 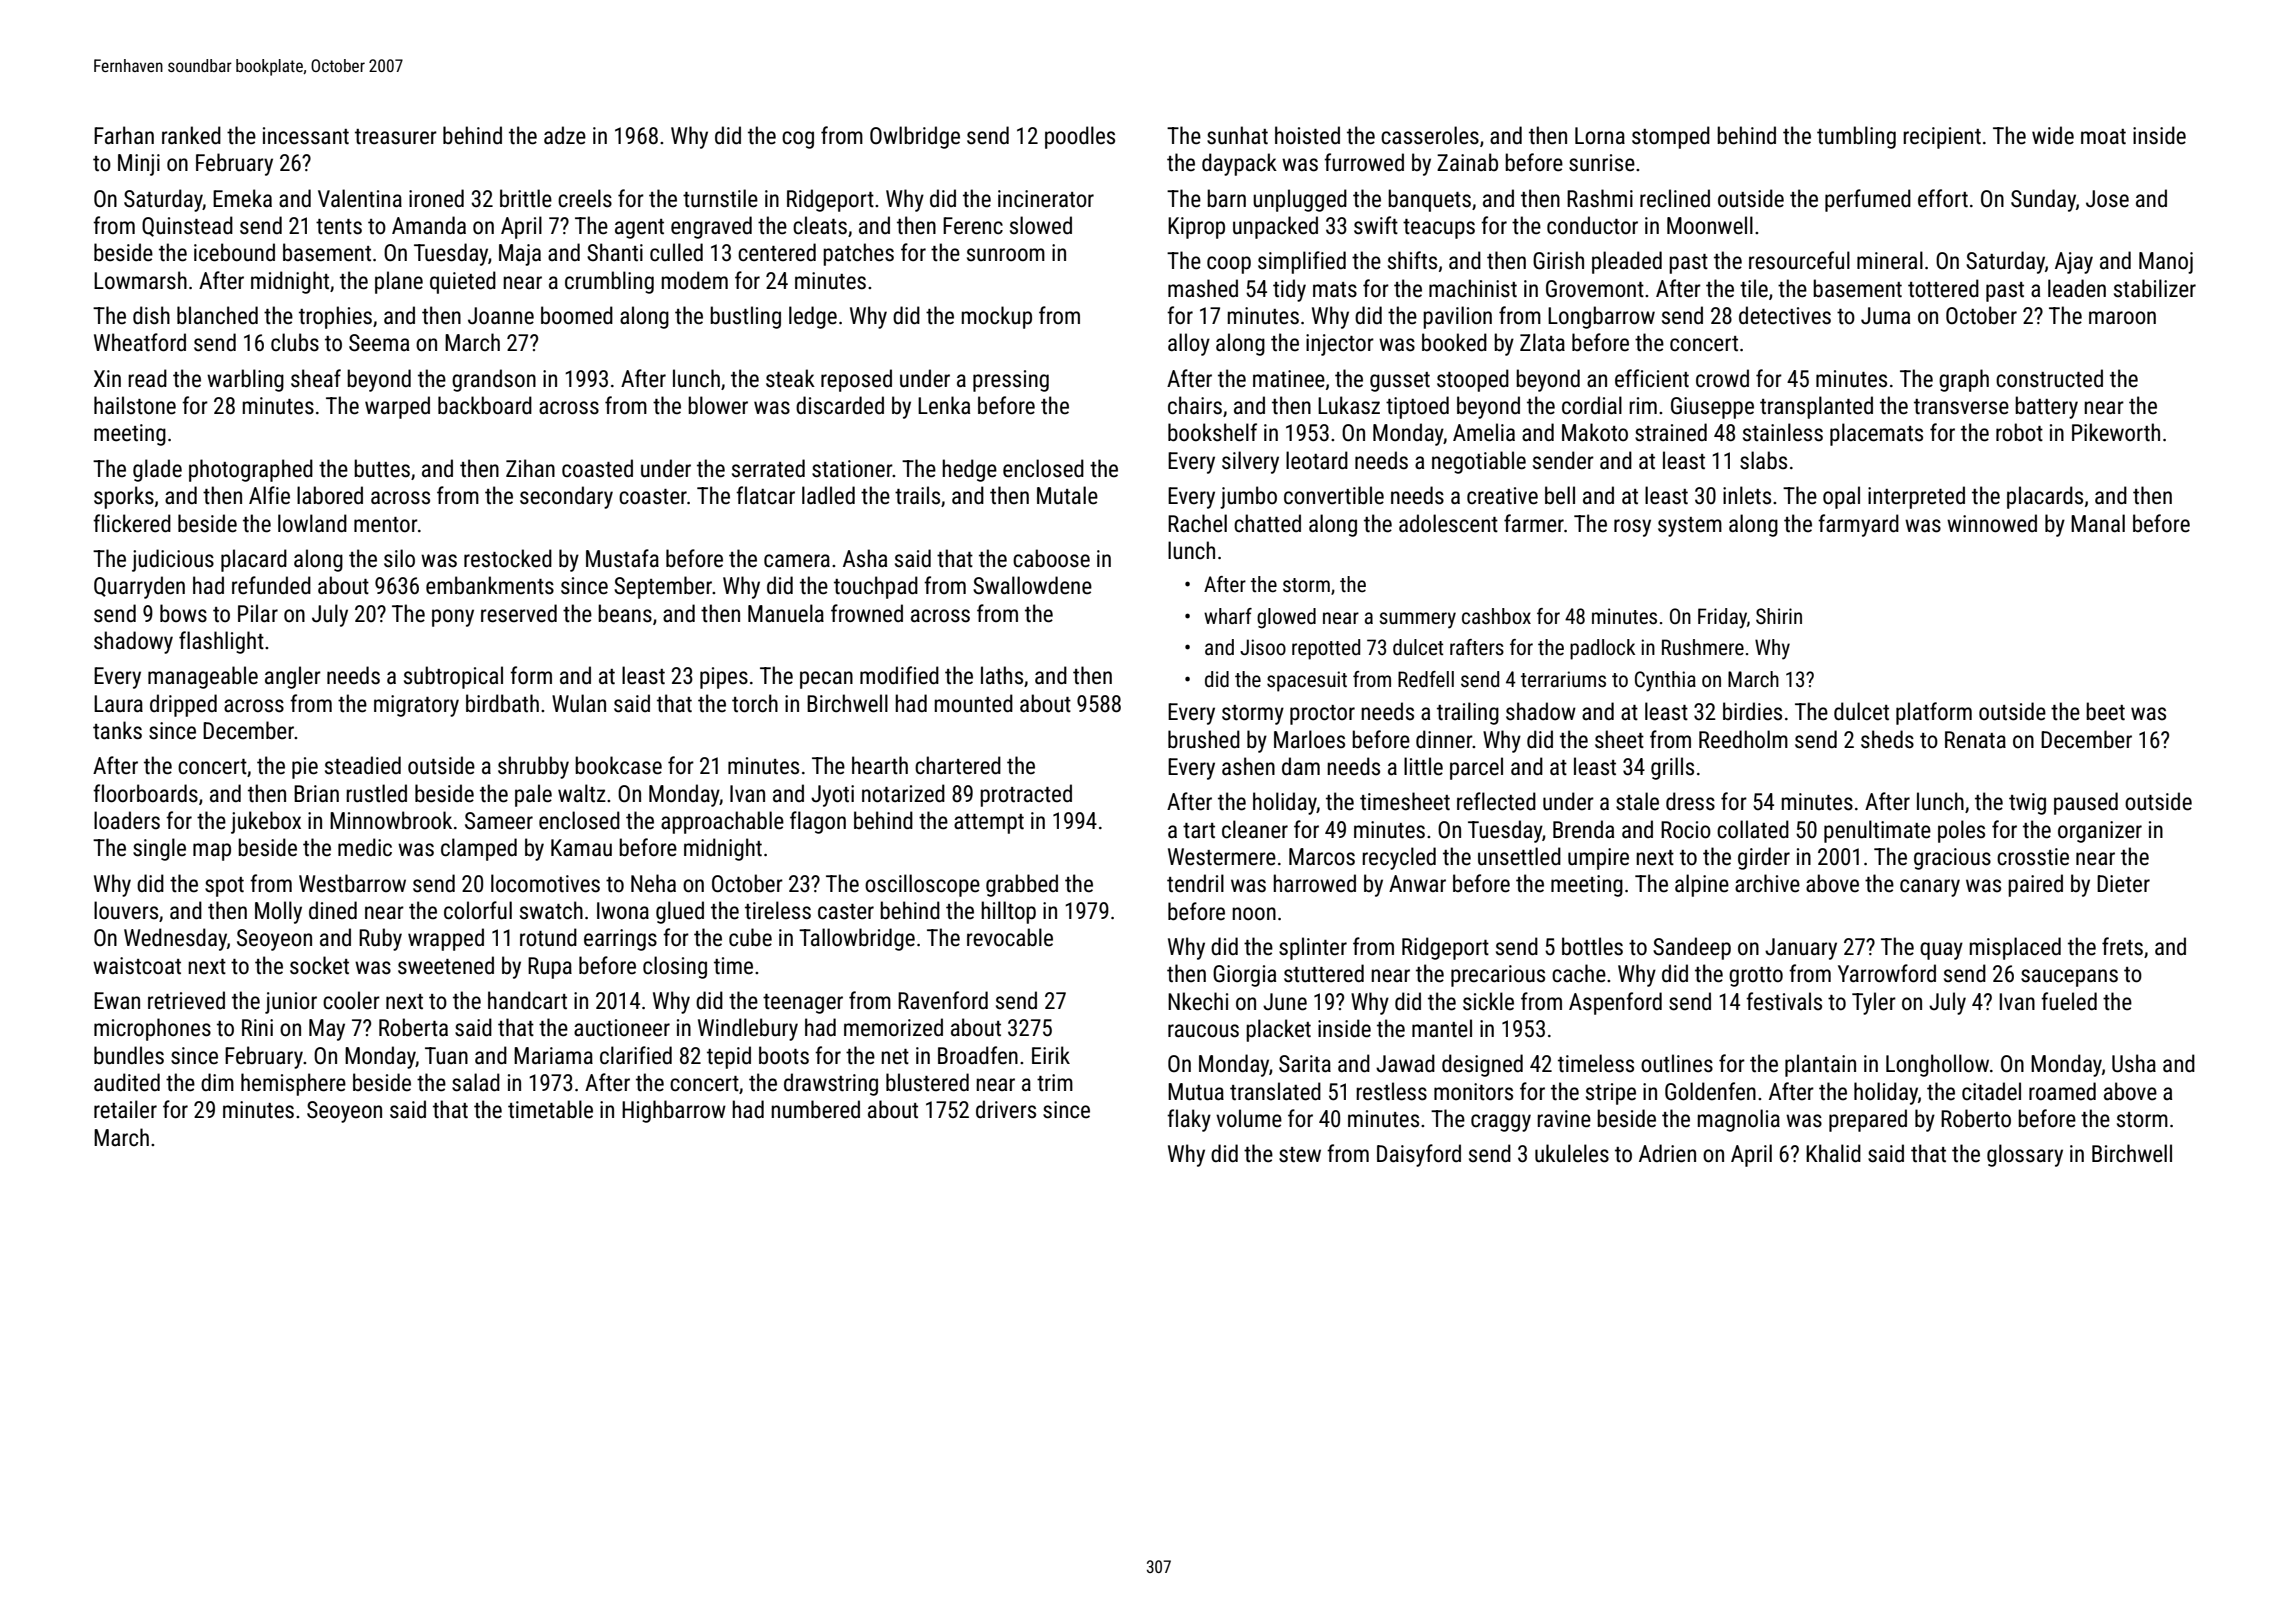 What do you see at coordinates (1690, 527) in the page?
I see `system` at bounding box center [1690, 527].
